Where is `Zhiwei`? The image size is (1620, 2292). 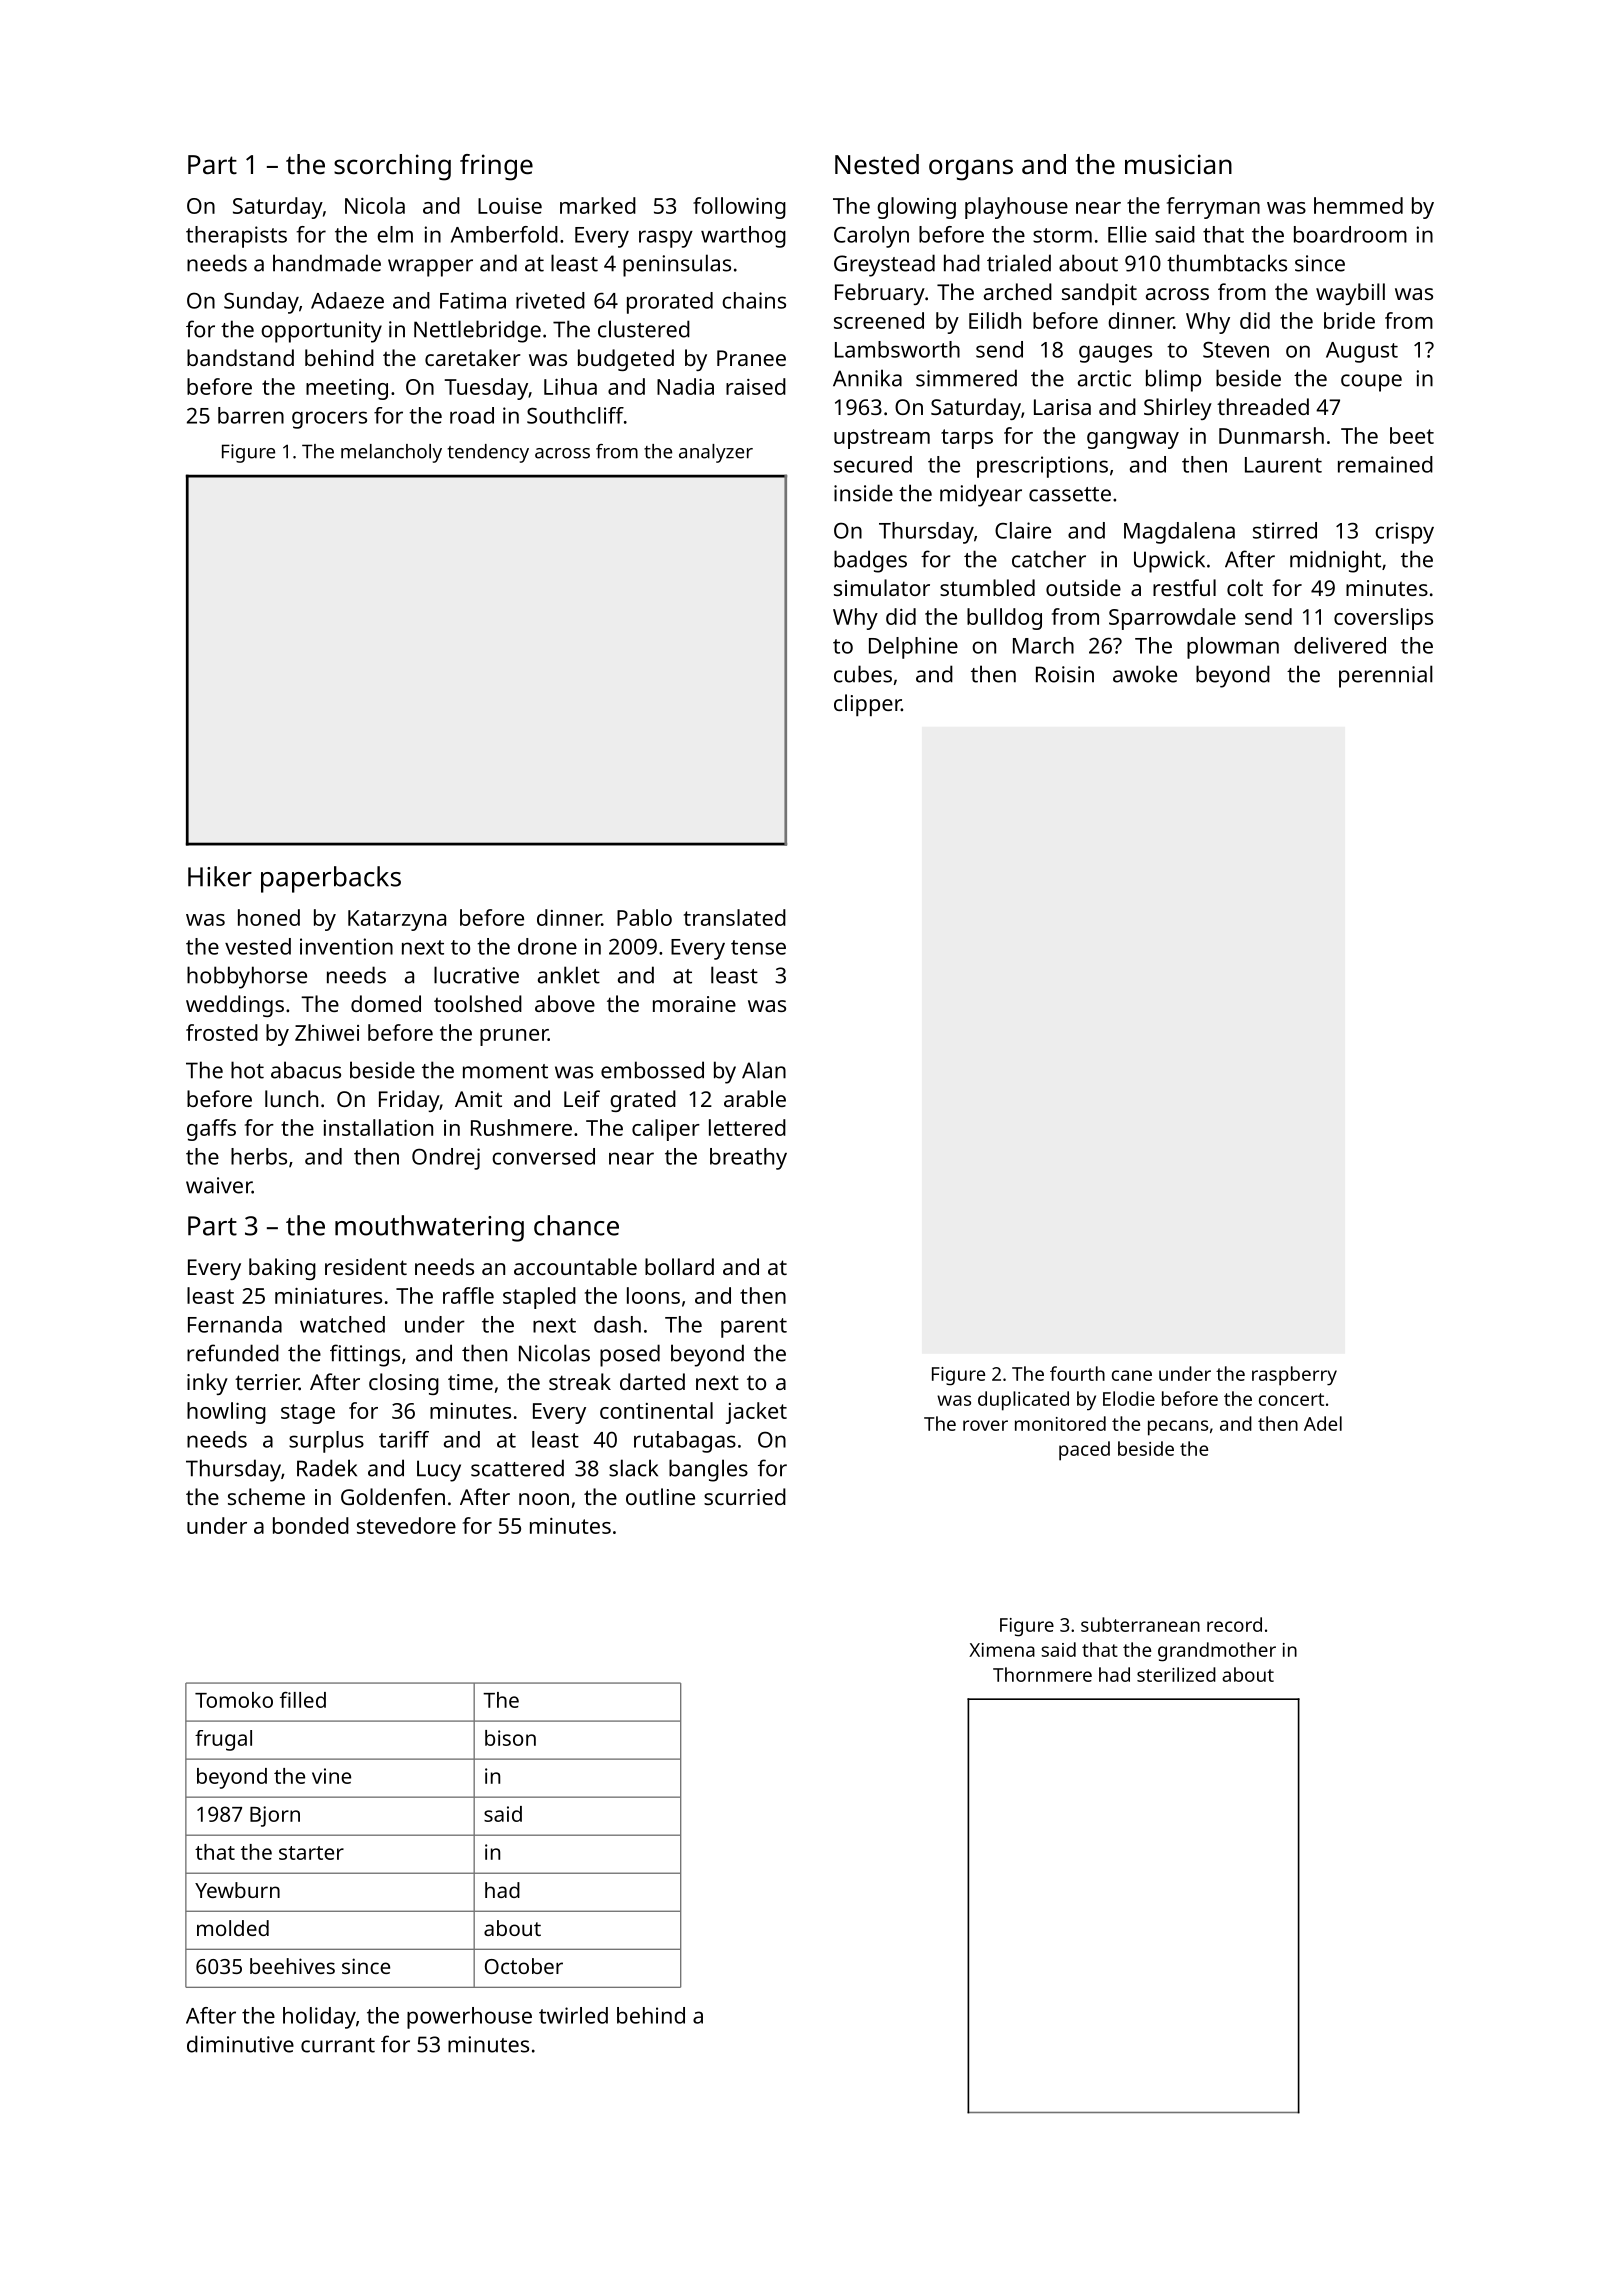 Zhiwei is located at coordinates (327, 1032).
